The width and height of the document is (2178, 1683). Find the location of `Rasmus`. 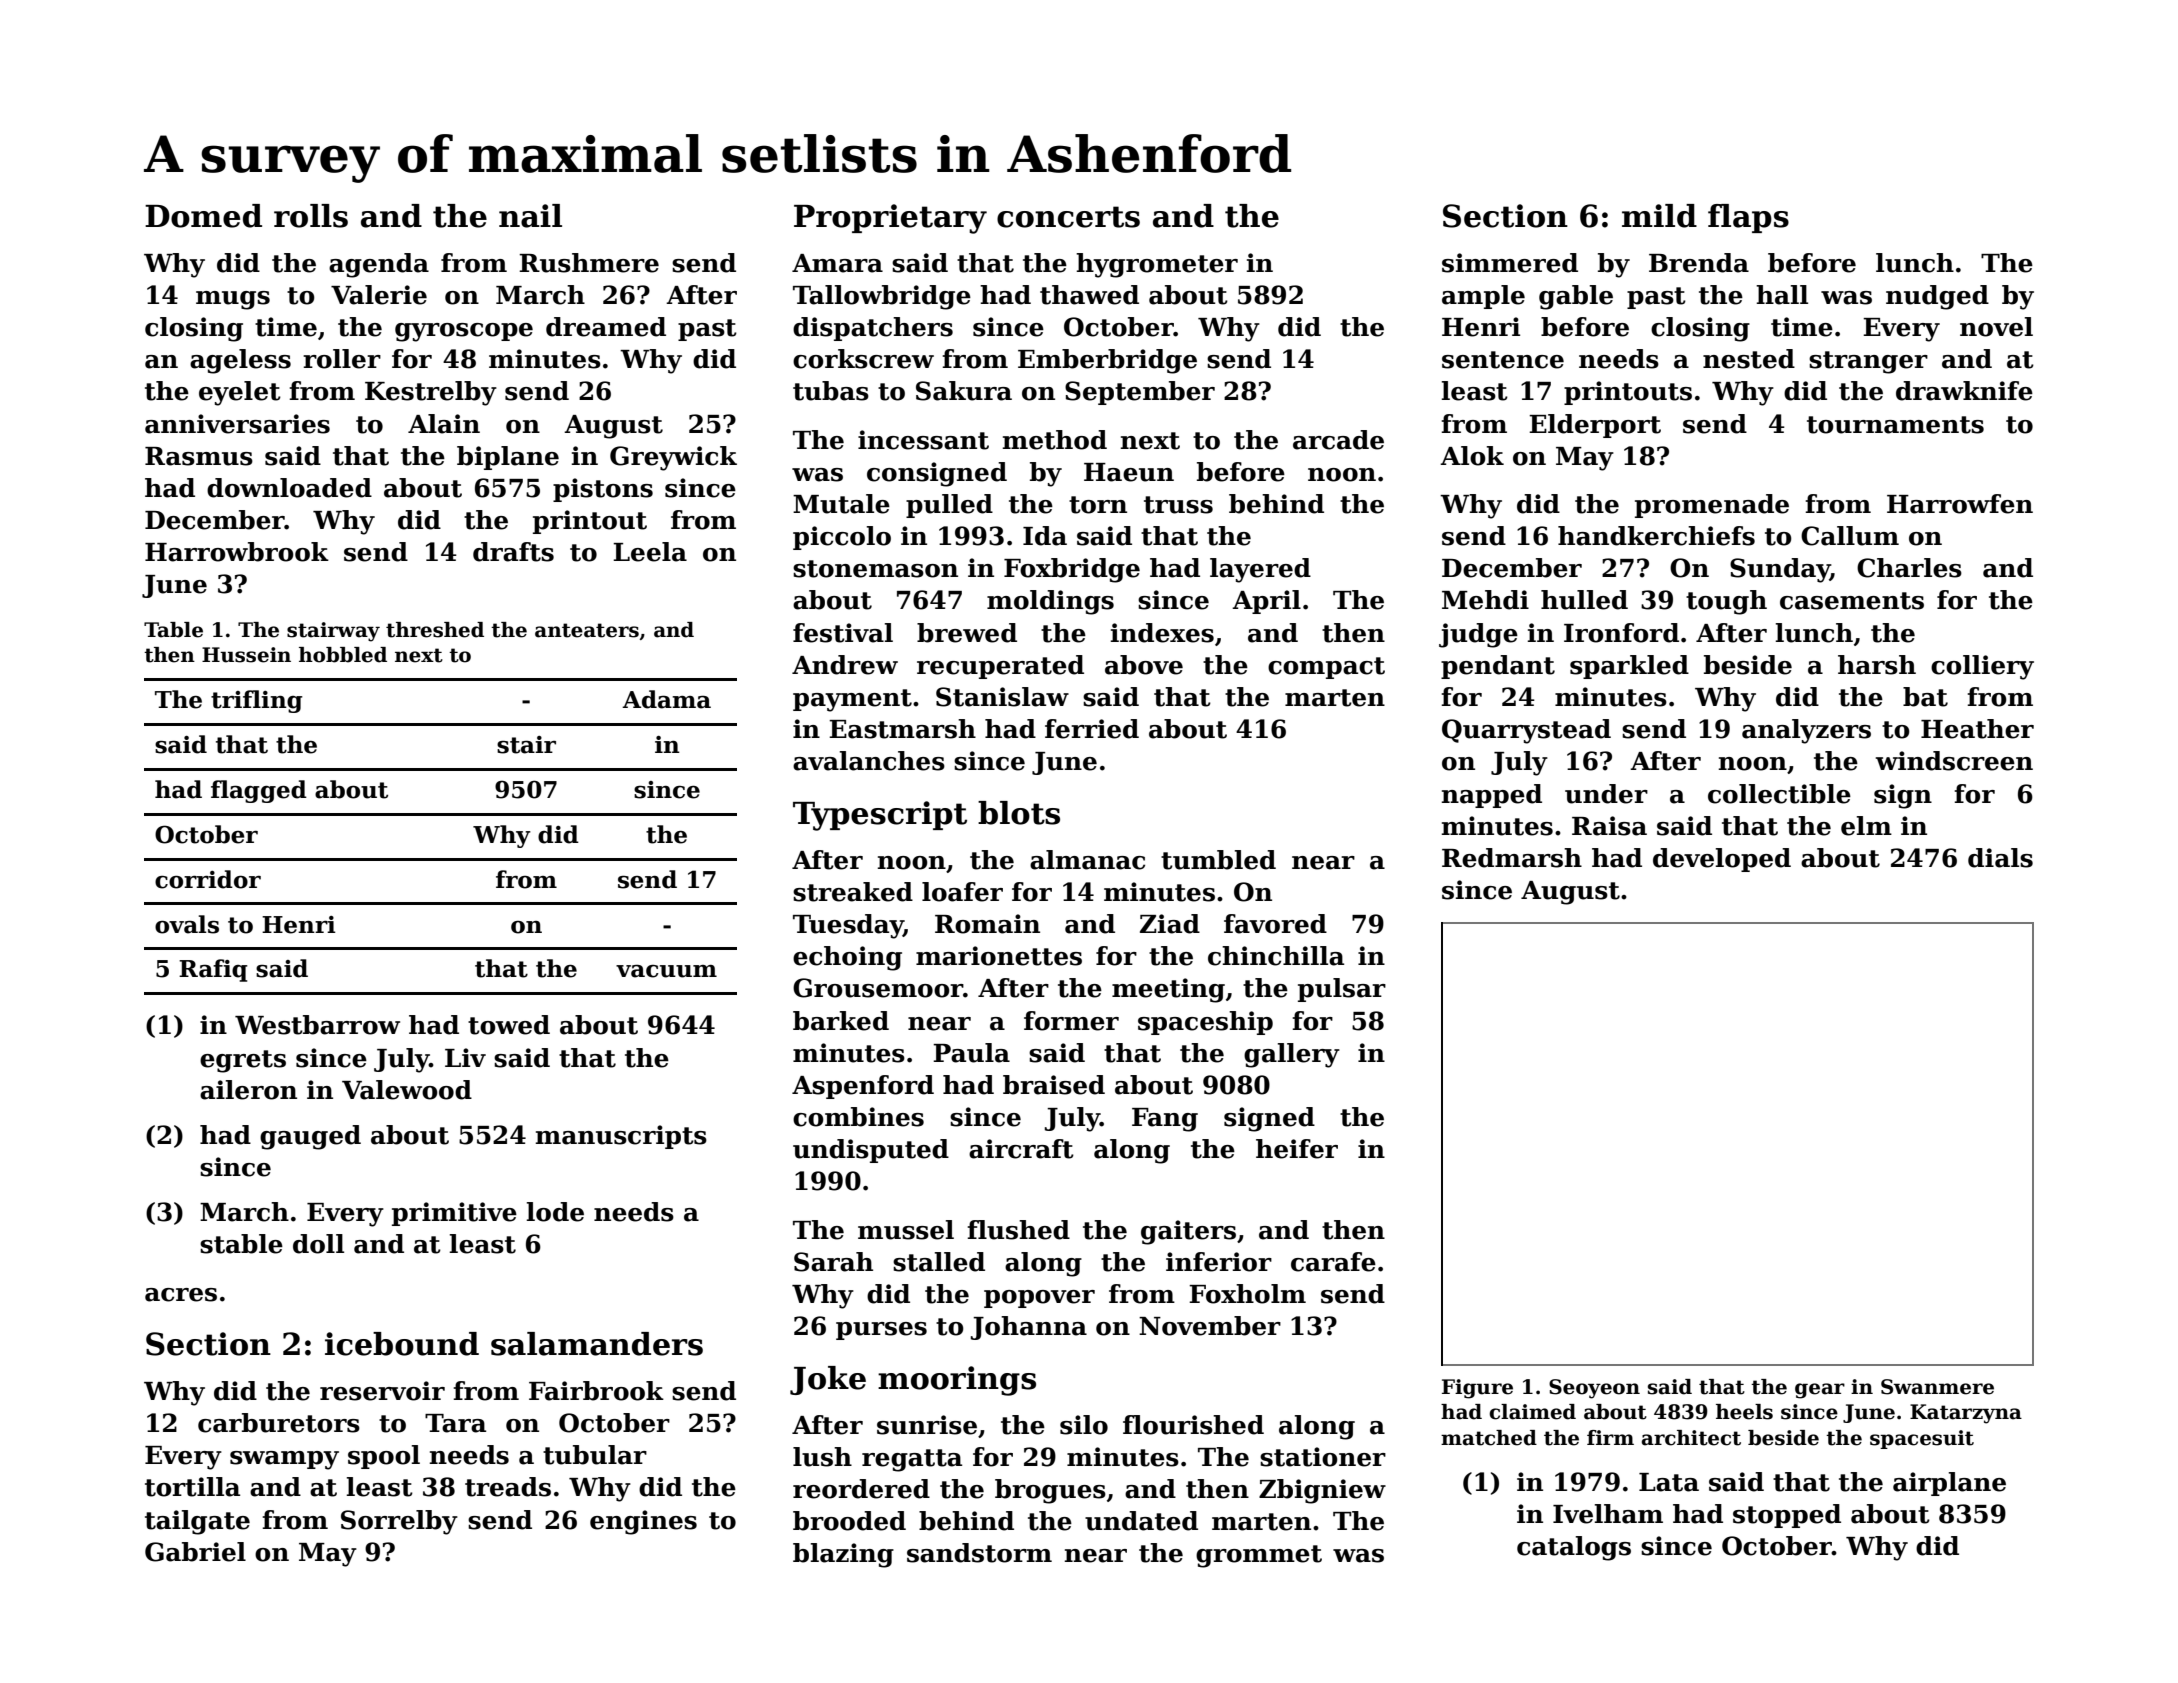

Rasmus is located at coordinates (199, 456).
